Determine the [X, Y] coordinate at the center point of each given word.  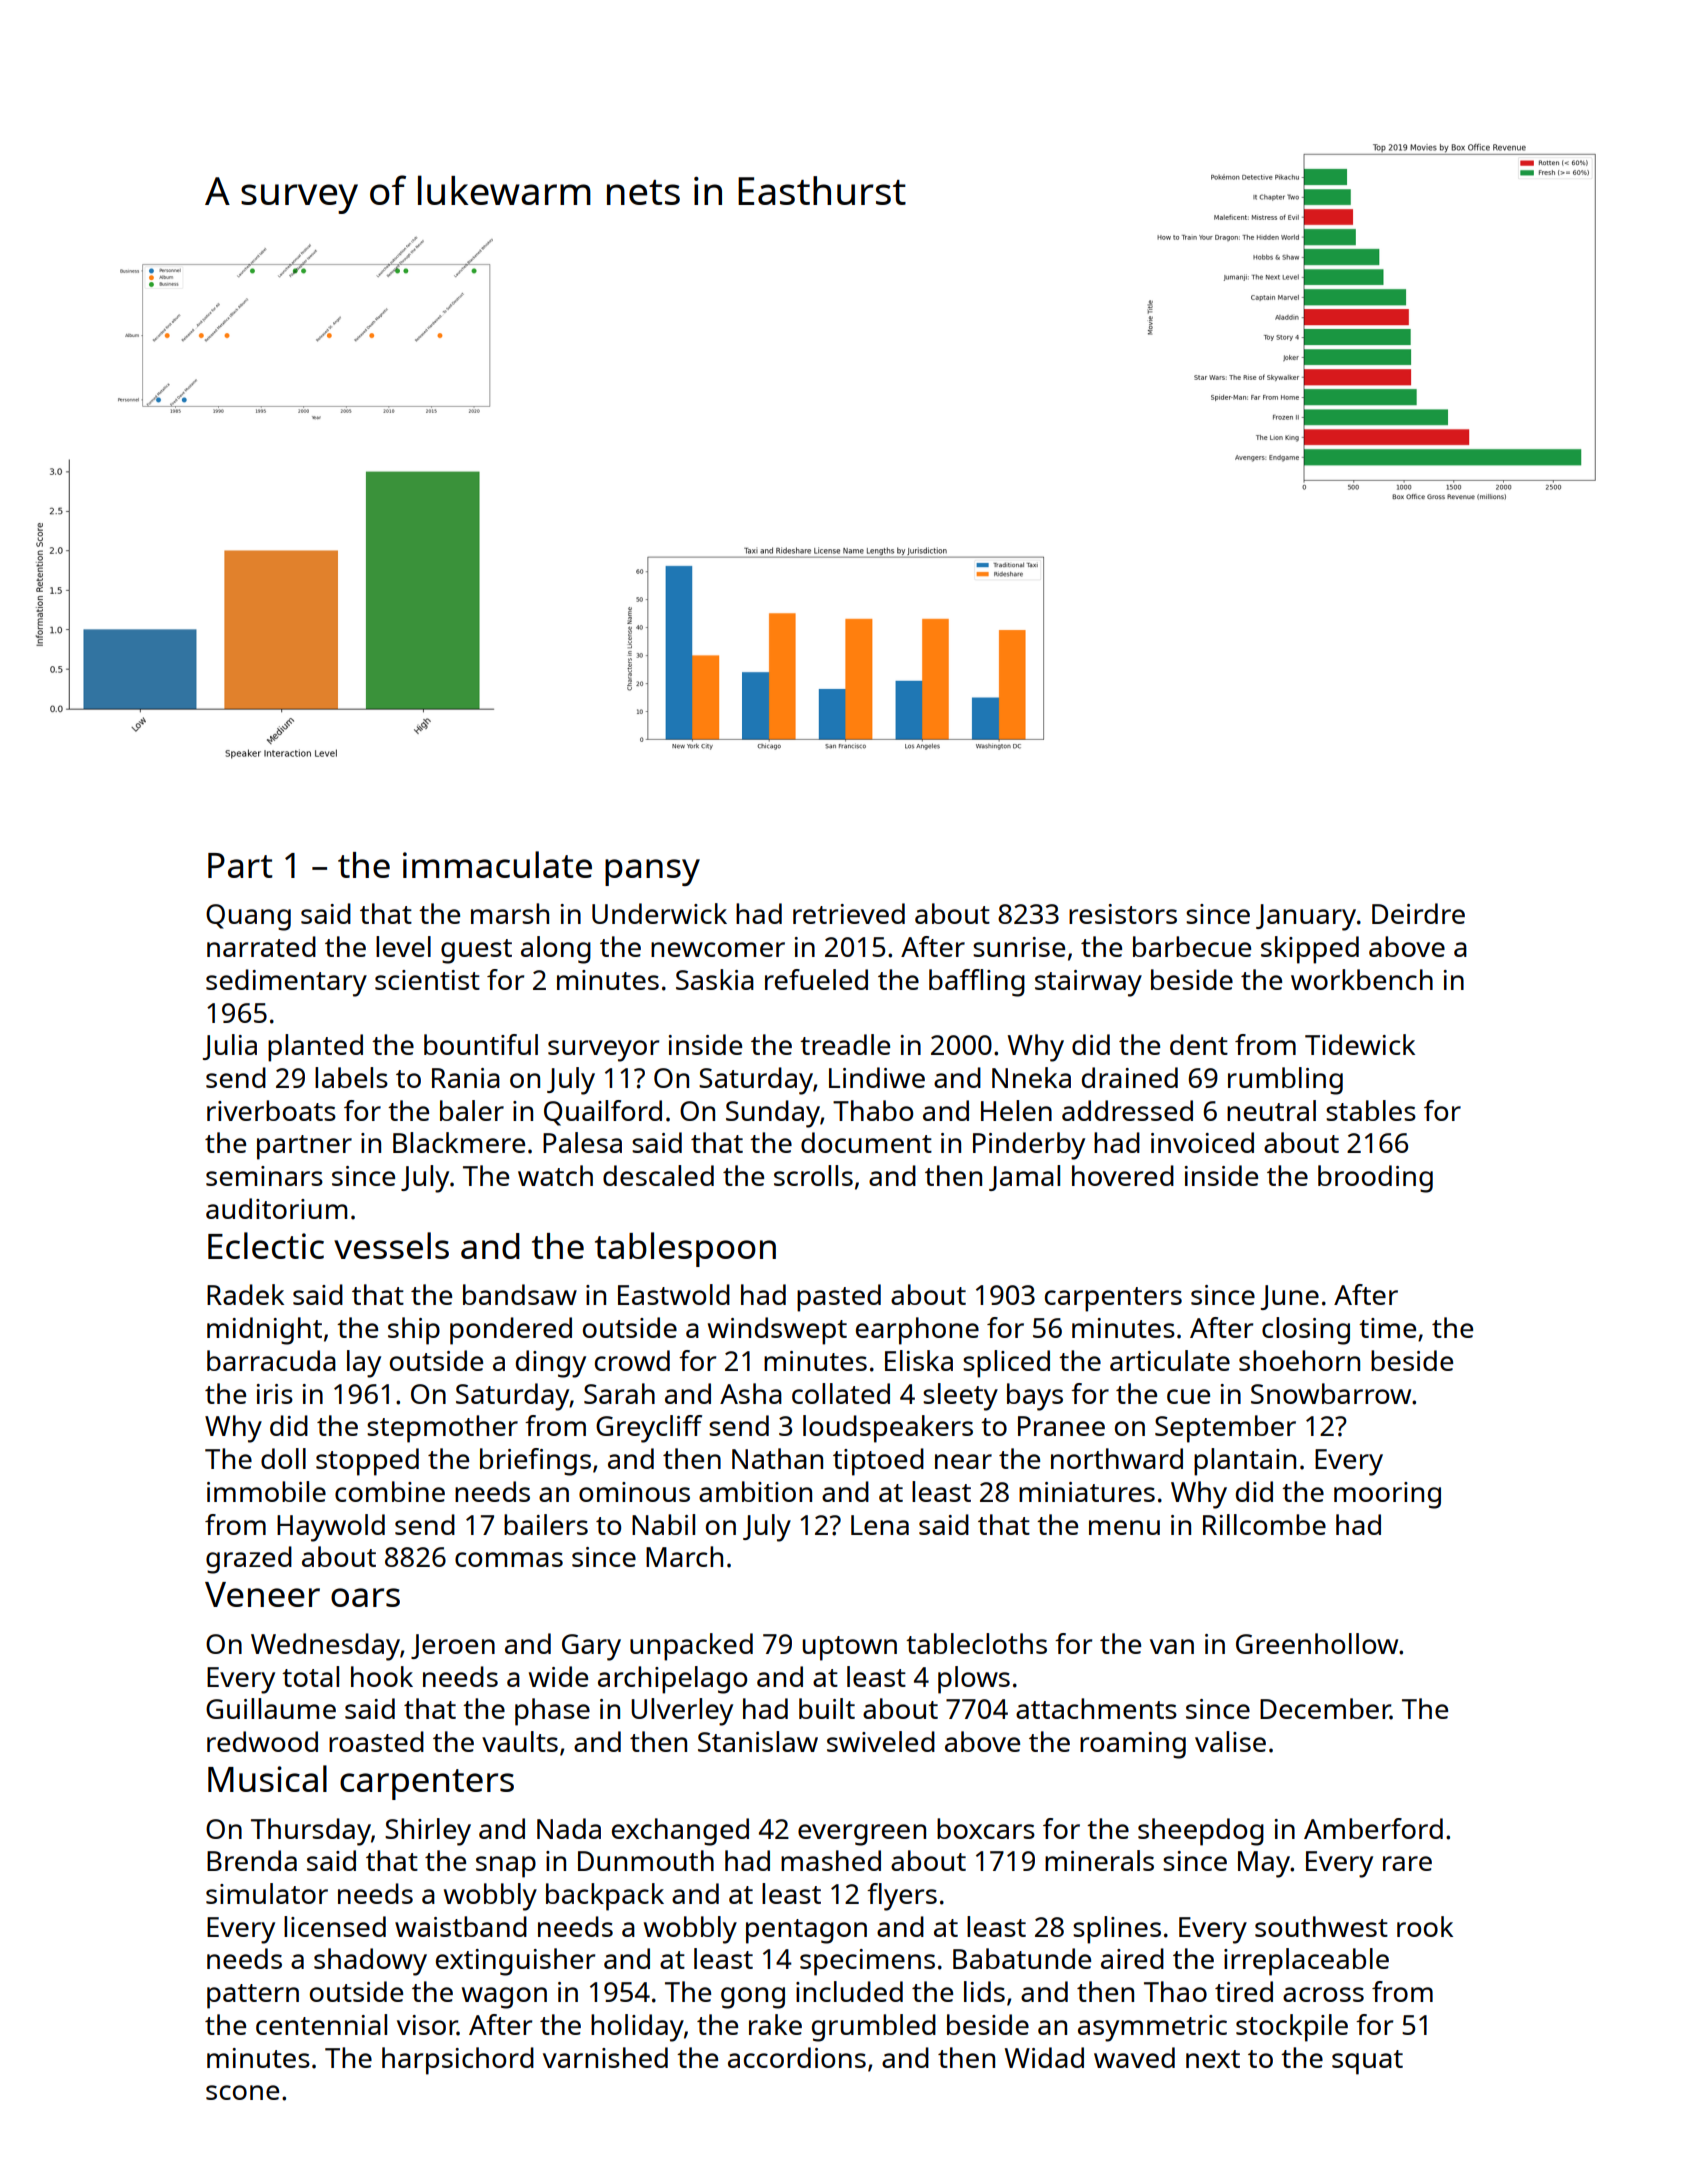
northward [1117, 1458]
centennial [321, 2024]
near [963, 1461]
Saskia [715, 979]
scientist [427, 980]
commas [509, 1559]
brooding [1375, 1179]
